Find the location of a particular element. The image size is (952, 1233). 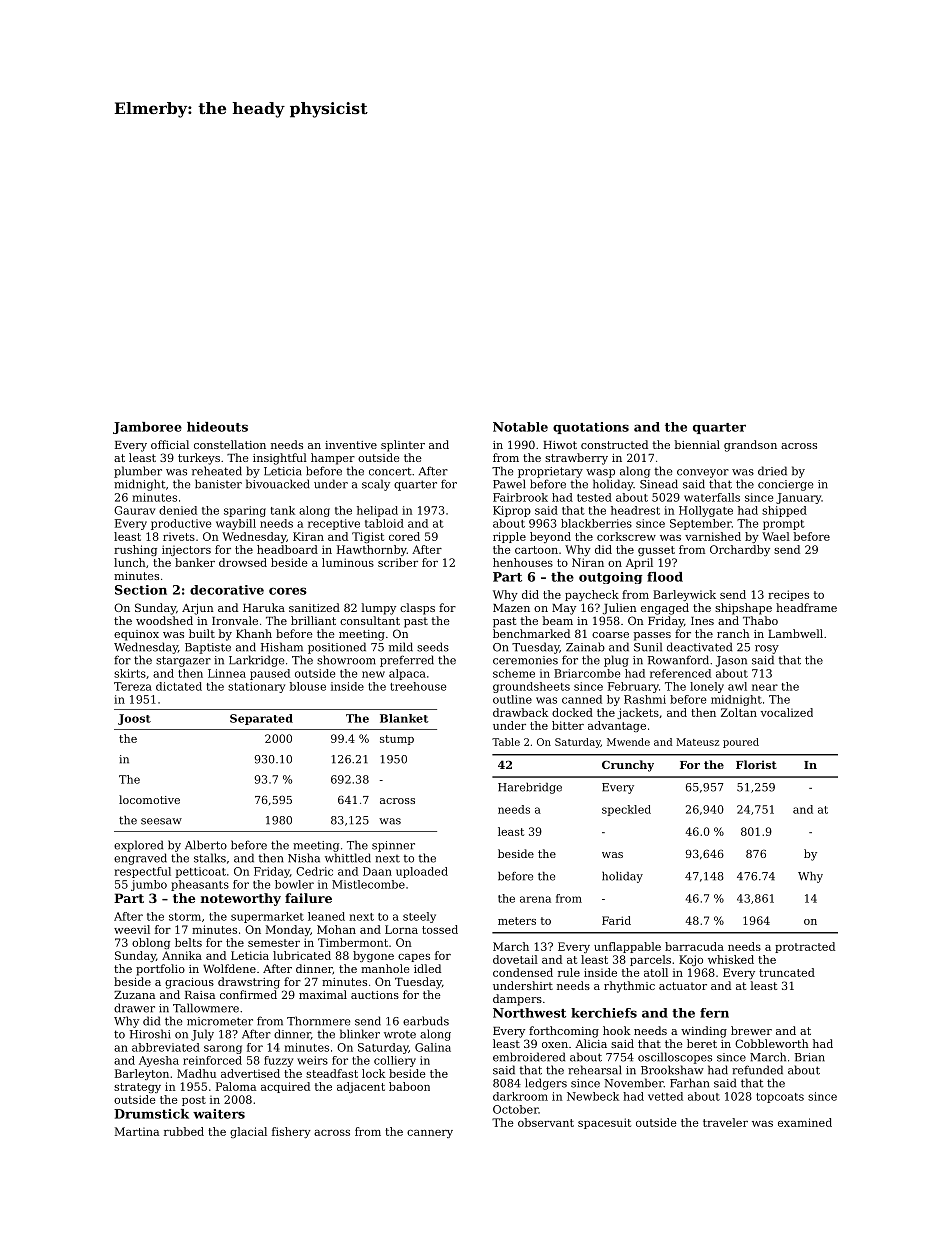

Separated is located at coordinates (261, 719).
